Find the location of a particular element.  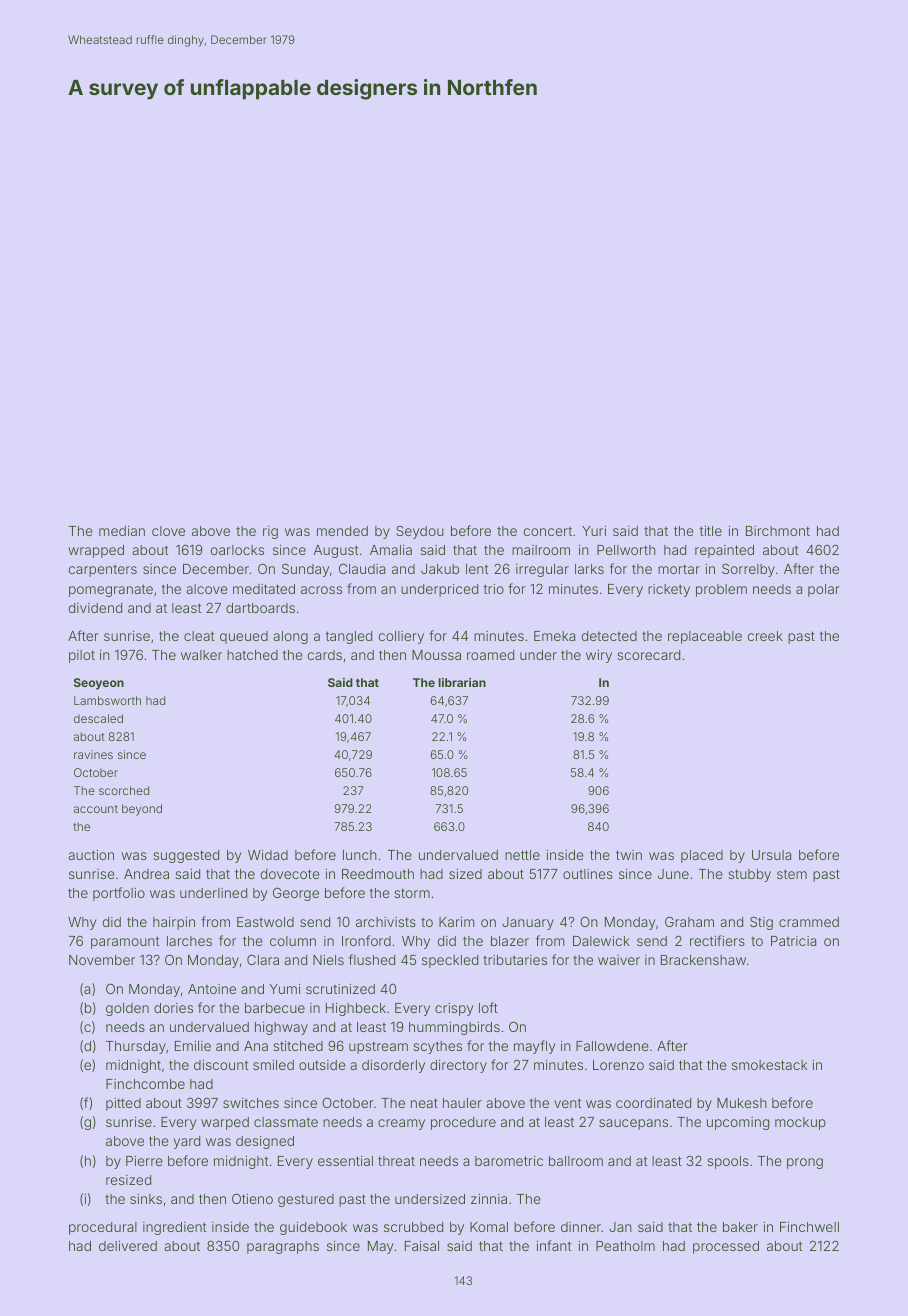

stem is located at coordinates (792, 874).
